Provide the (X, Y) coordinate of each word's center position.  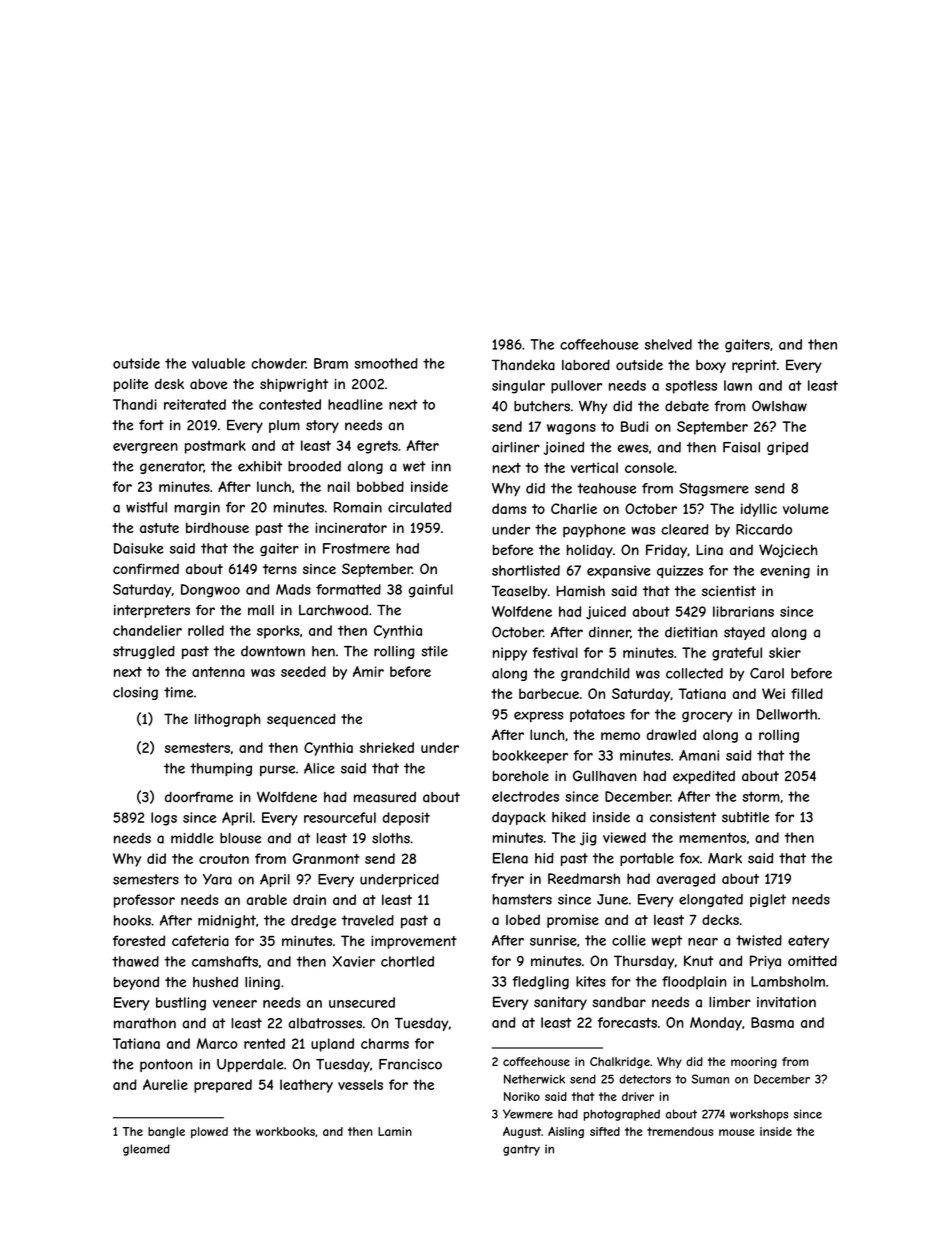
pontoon (166, 1065)
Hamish (581, 591)
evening (785, 572)
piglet (768, 900)
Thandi (135, 404)
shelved (668, 344)
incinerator (351, 527)
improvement (414, 942)
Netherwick (534, 1079)
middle (192, 838)
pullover (576, 387)
